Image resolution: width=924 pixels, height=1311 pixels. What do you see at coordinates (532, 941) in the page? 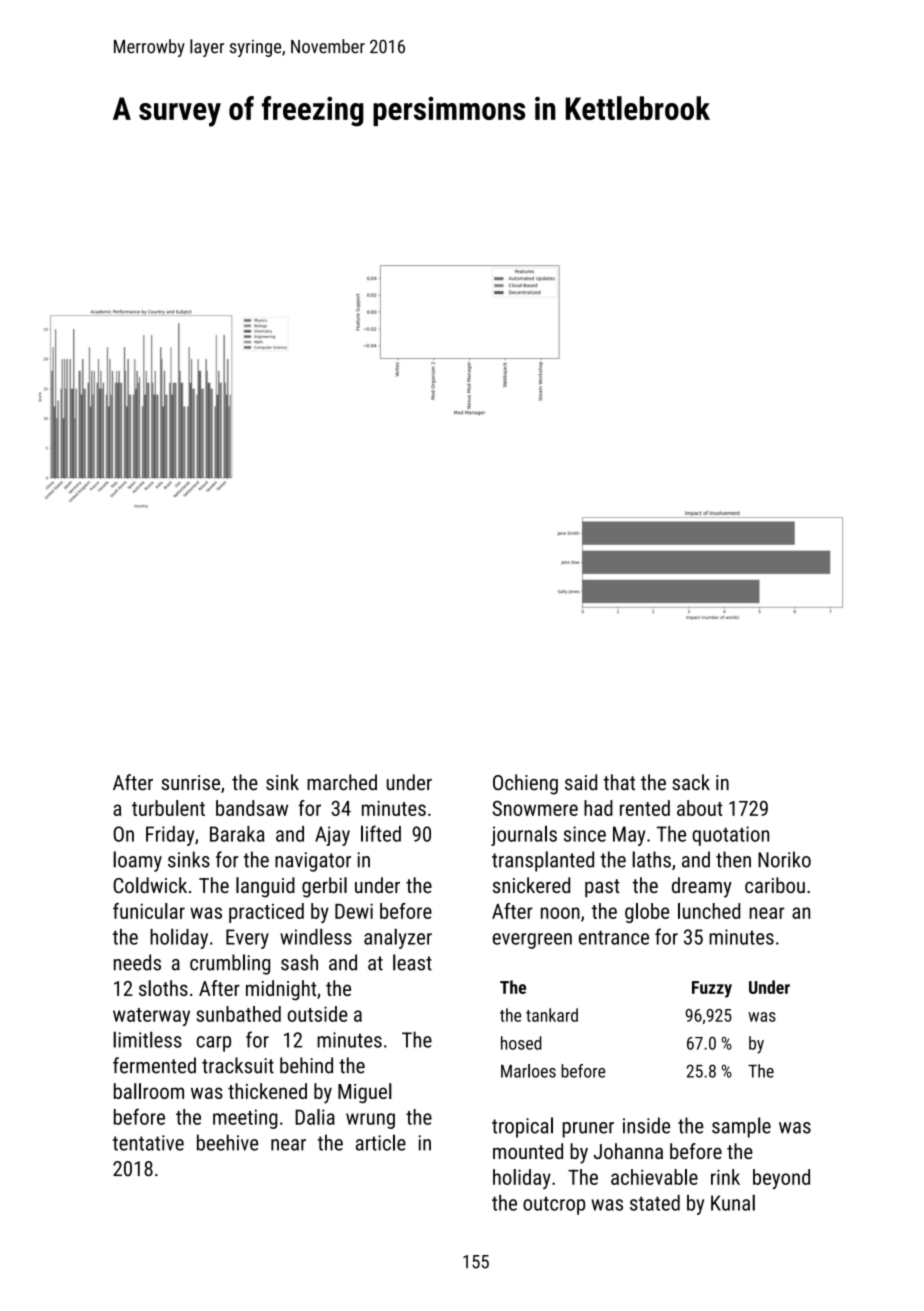
I see `evergreen` at bounding box center [532, 941].
